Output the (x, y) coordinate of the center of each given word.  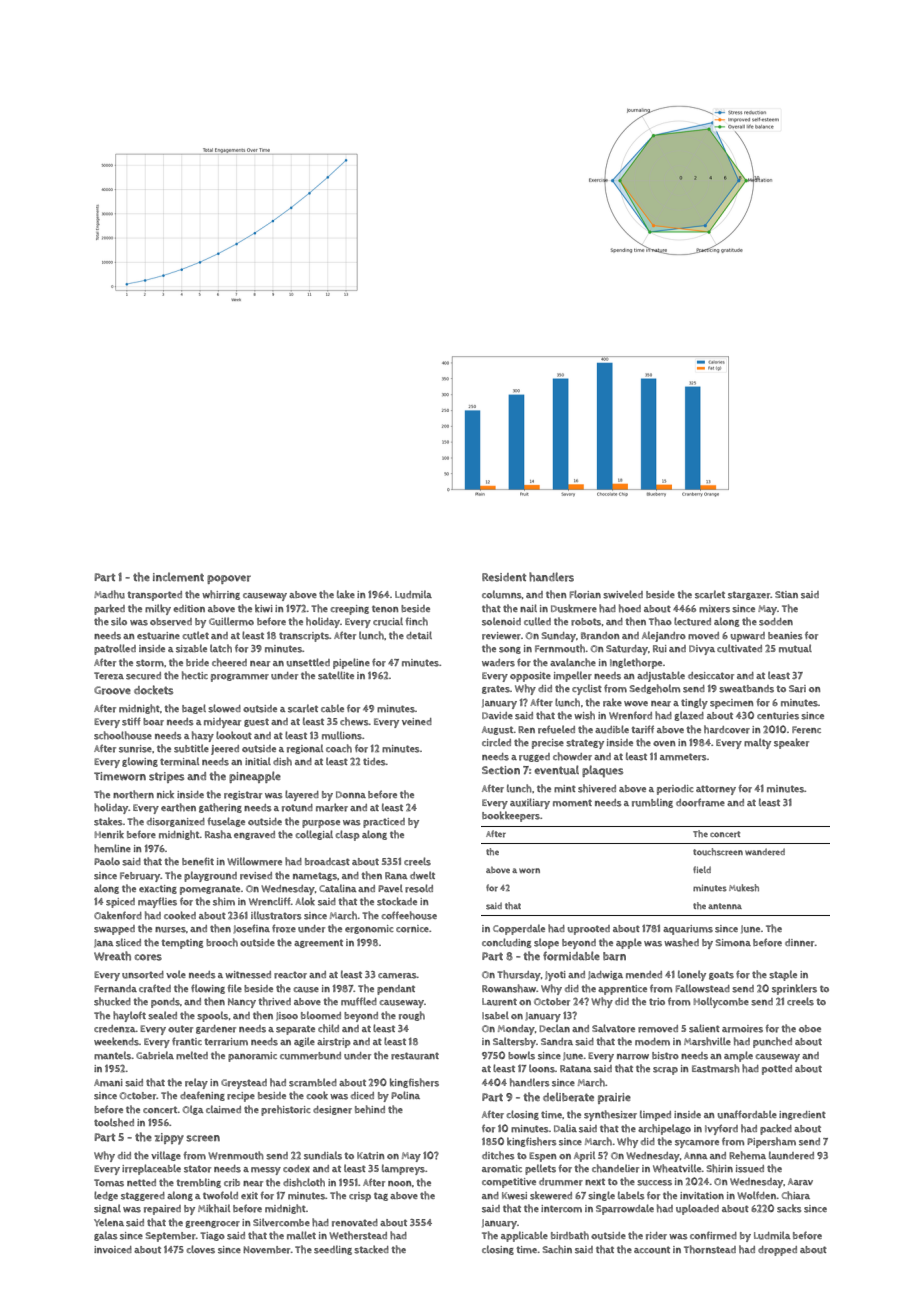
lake (346, 594)
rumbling (652, 803)
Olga (193, 1110)
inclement (178, 577)
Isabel (495, 1015)
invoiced (113, 1249)
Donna (351, 794)
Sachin (557, 1249)
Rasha (218, 834)
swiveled (623, 594)
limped (655, 1115)
